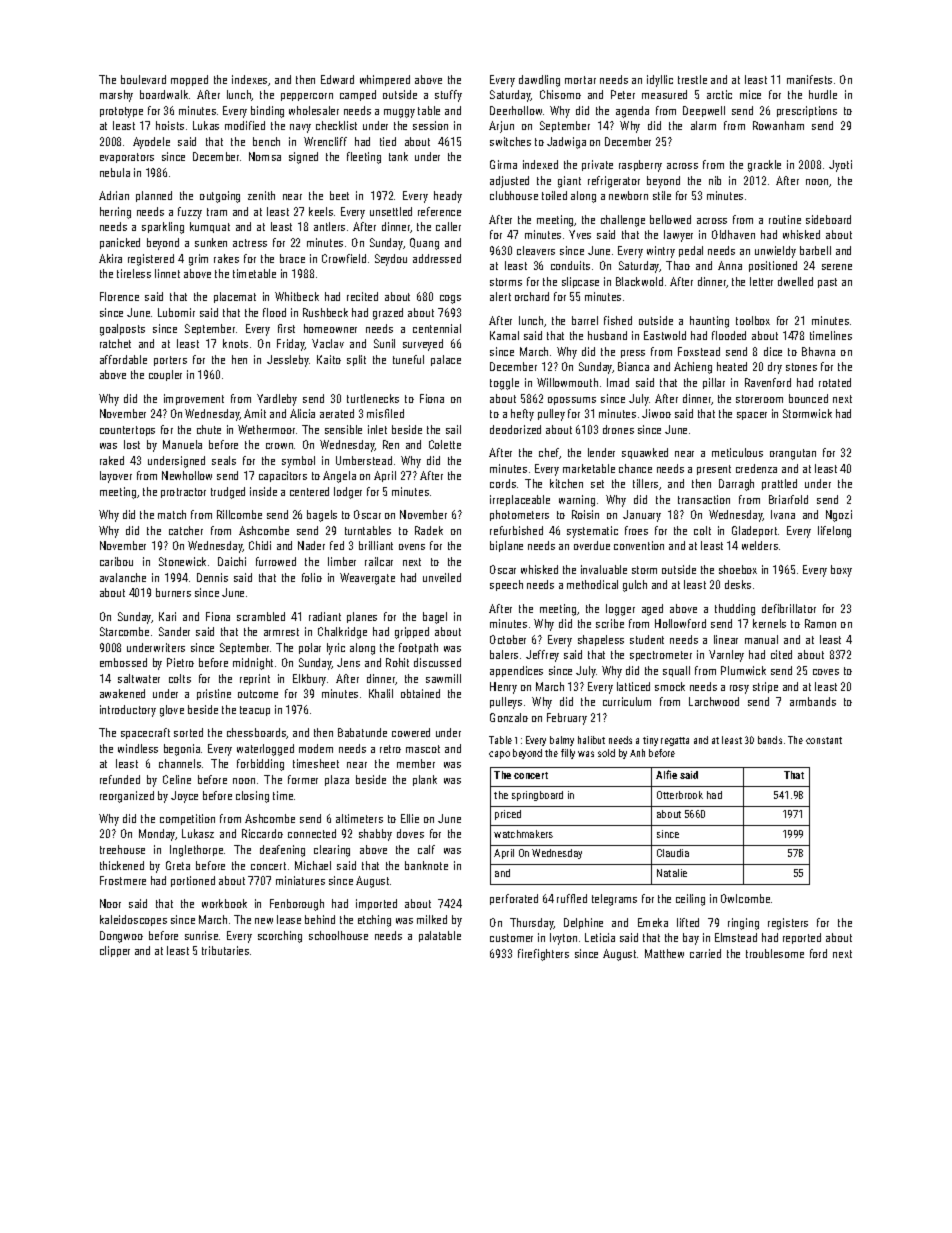 The width and height of the screenshot is (952, 1233). Describe the element at coordinates (186, 530) in the screenshot. I see `catcher` at that location.
